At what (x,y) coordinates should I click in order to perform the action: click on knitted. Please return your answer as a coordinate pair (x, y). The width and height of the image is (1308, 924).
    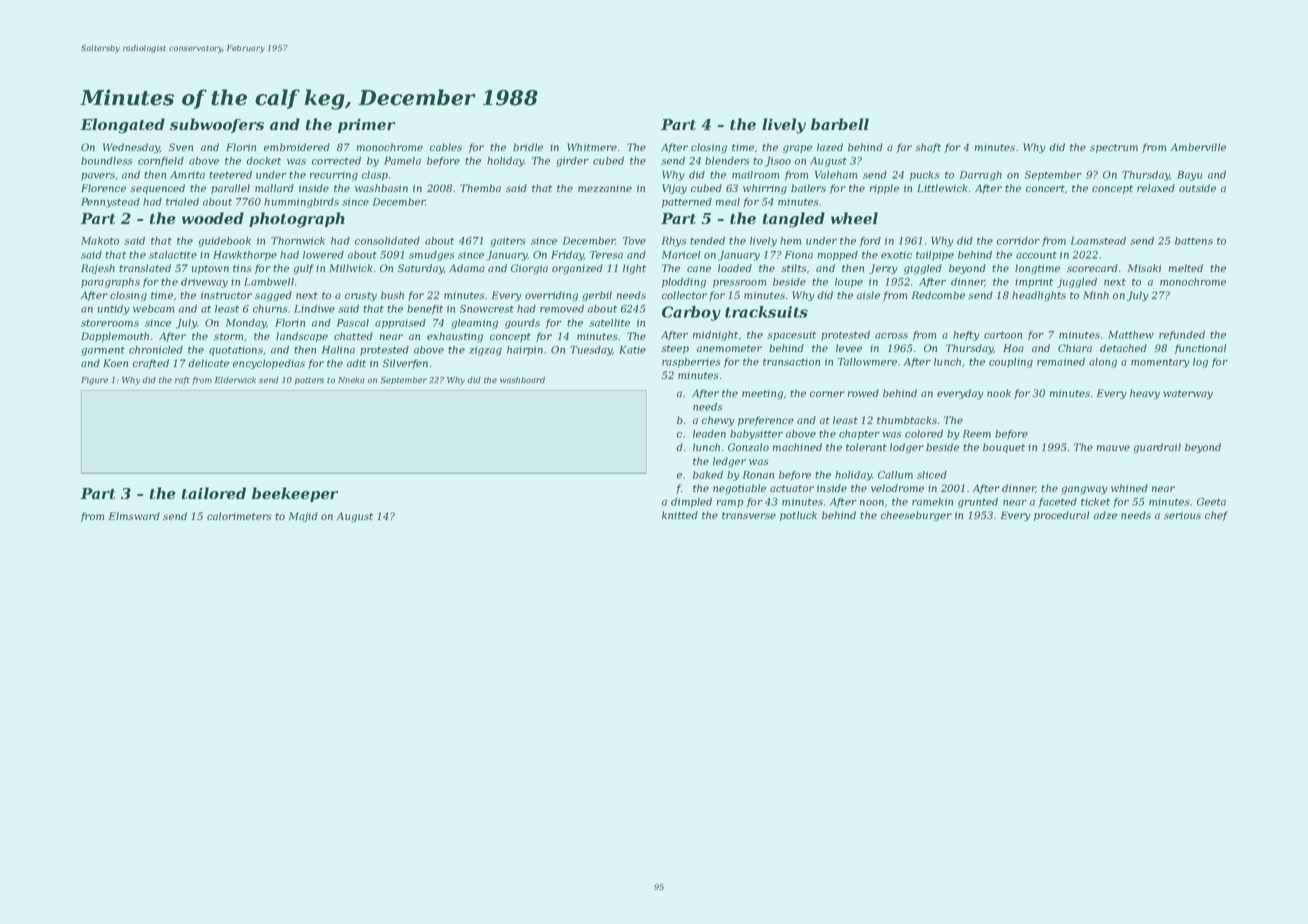
    Looking at the image, I should click on (680, 515).
